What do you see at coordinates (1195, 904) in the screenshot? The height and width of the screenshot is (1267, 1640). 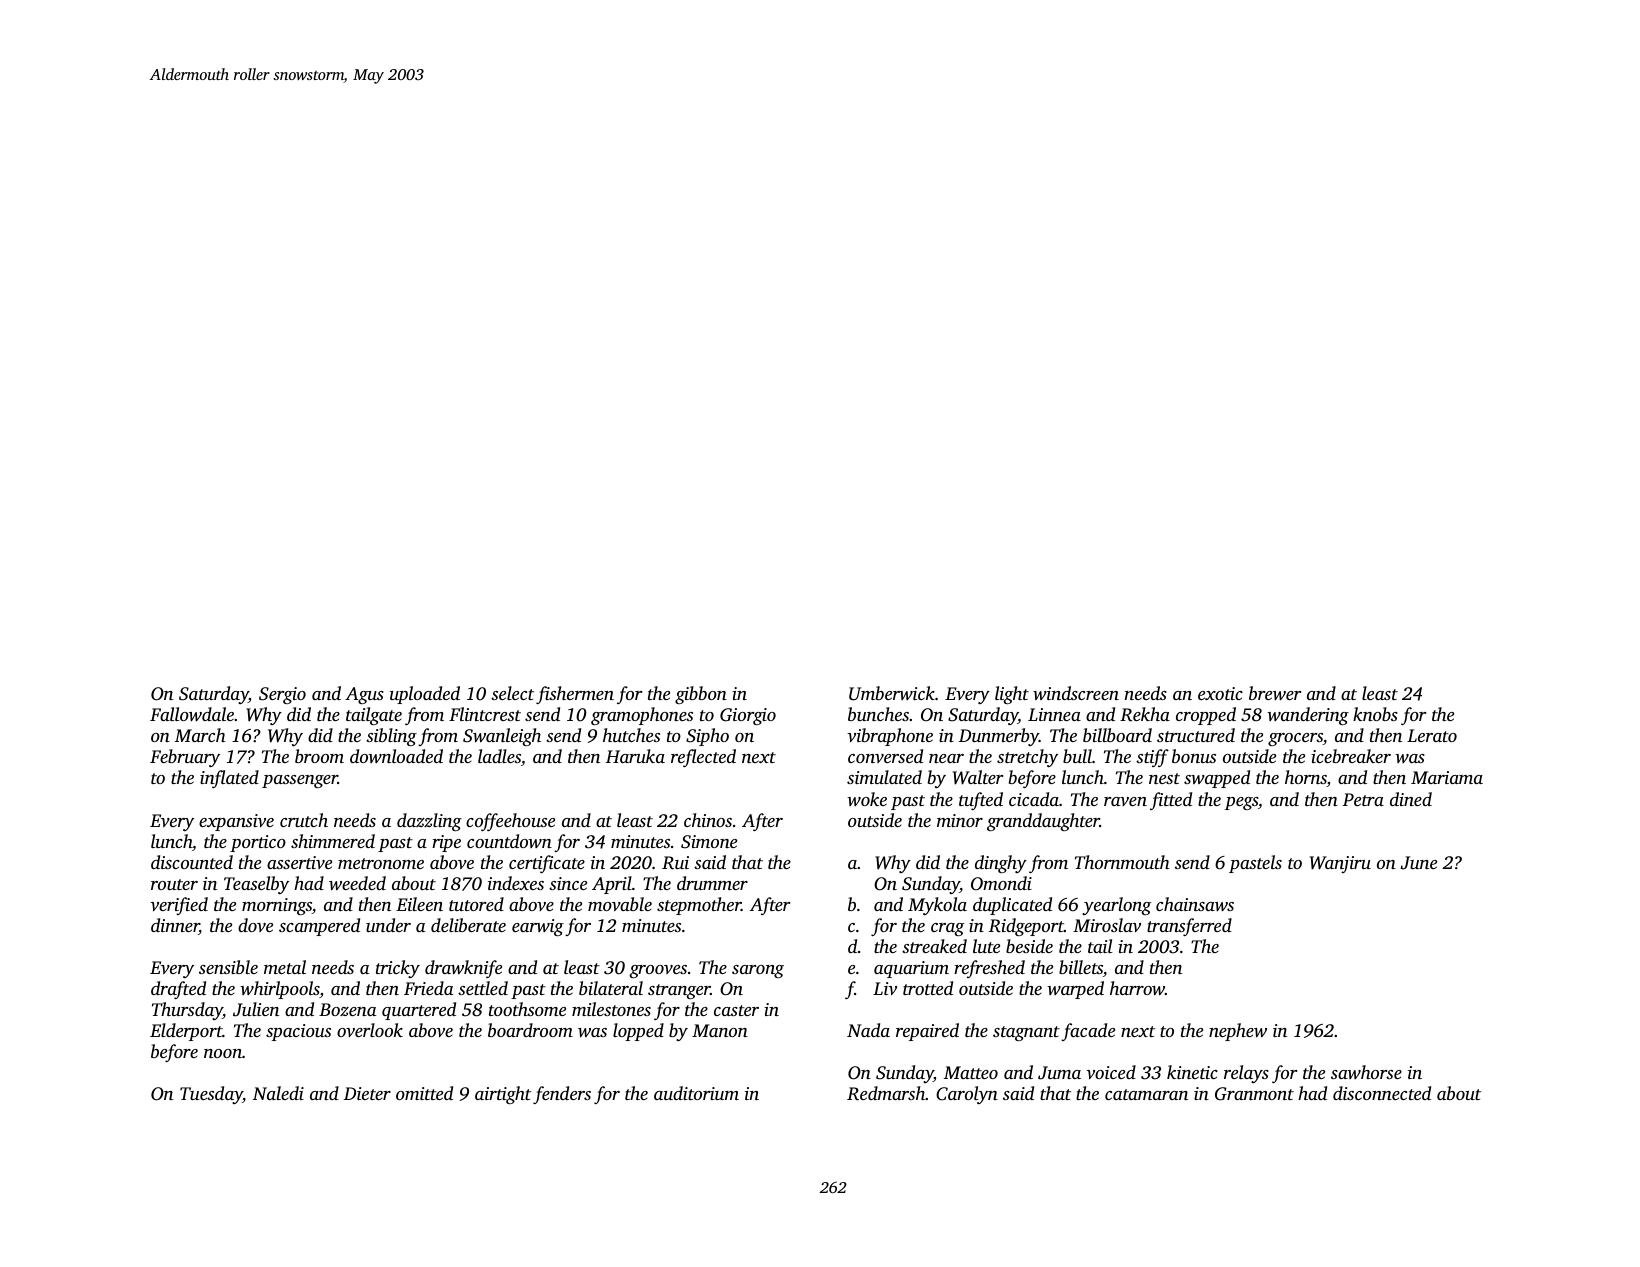 I see `chainsaws` at bounding box center [1195, 904].
